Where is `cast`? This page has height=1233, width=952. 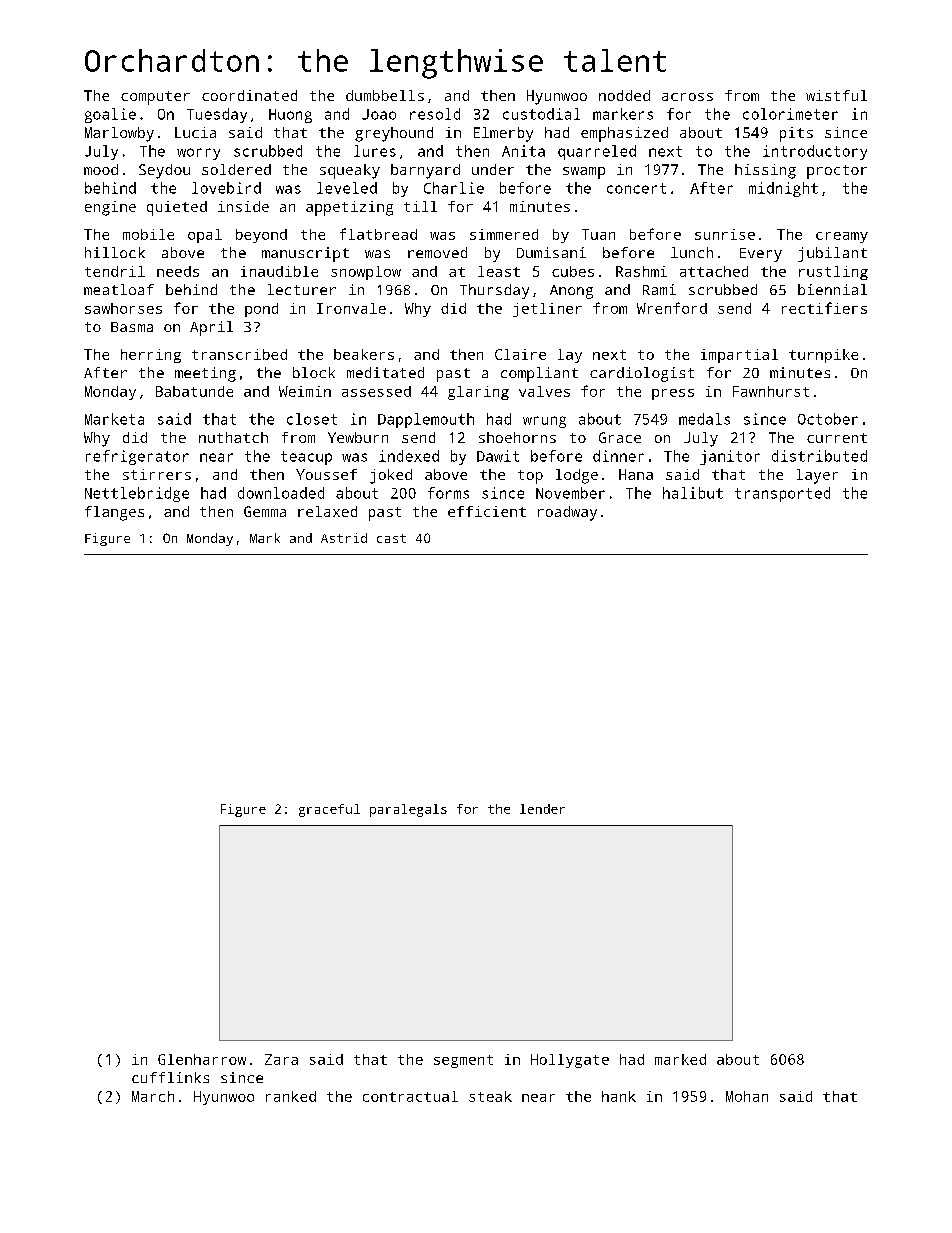 cast is located at coordinates (391, 538).
